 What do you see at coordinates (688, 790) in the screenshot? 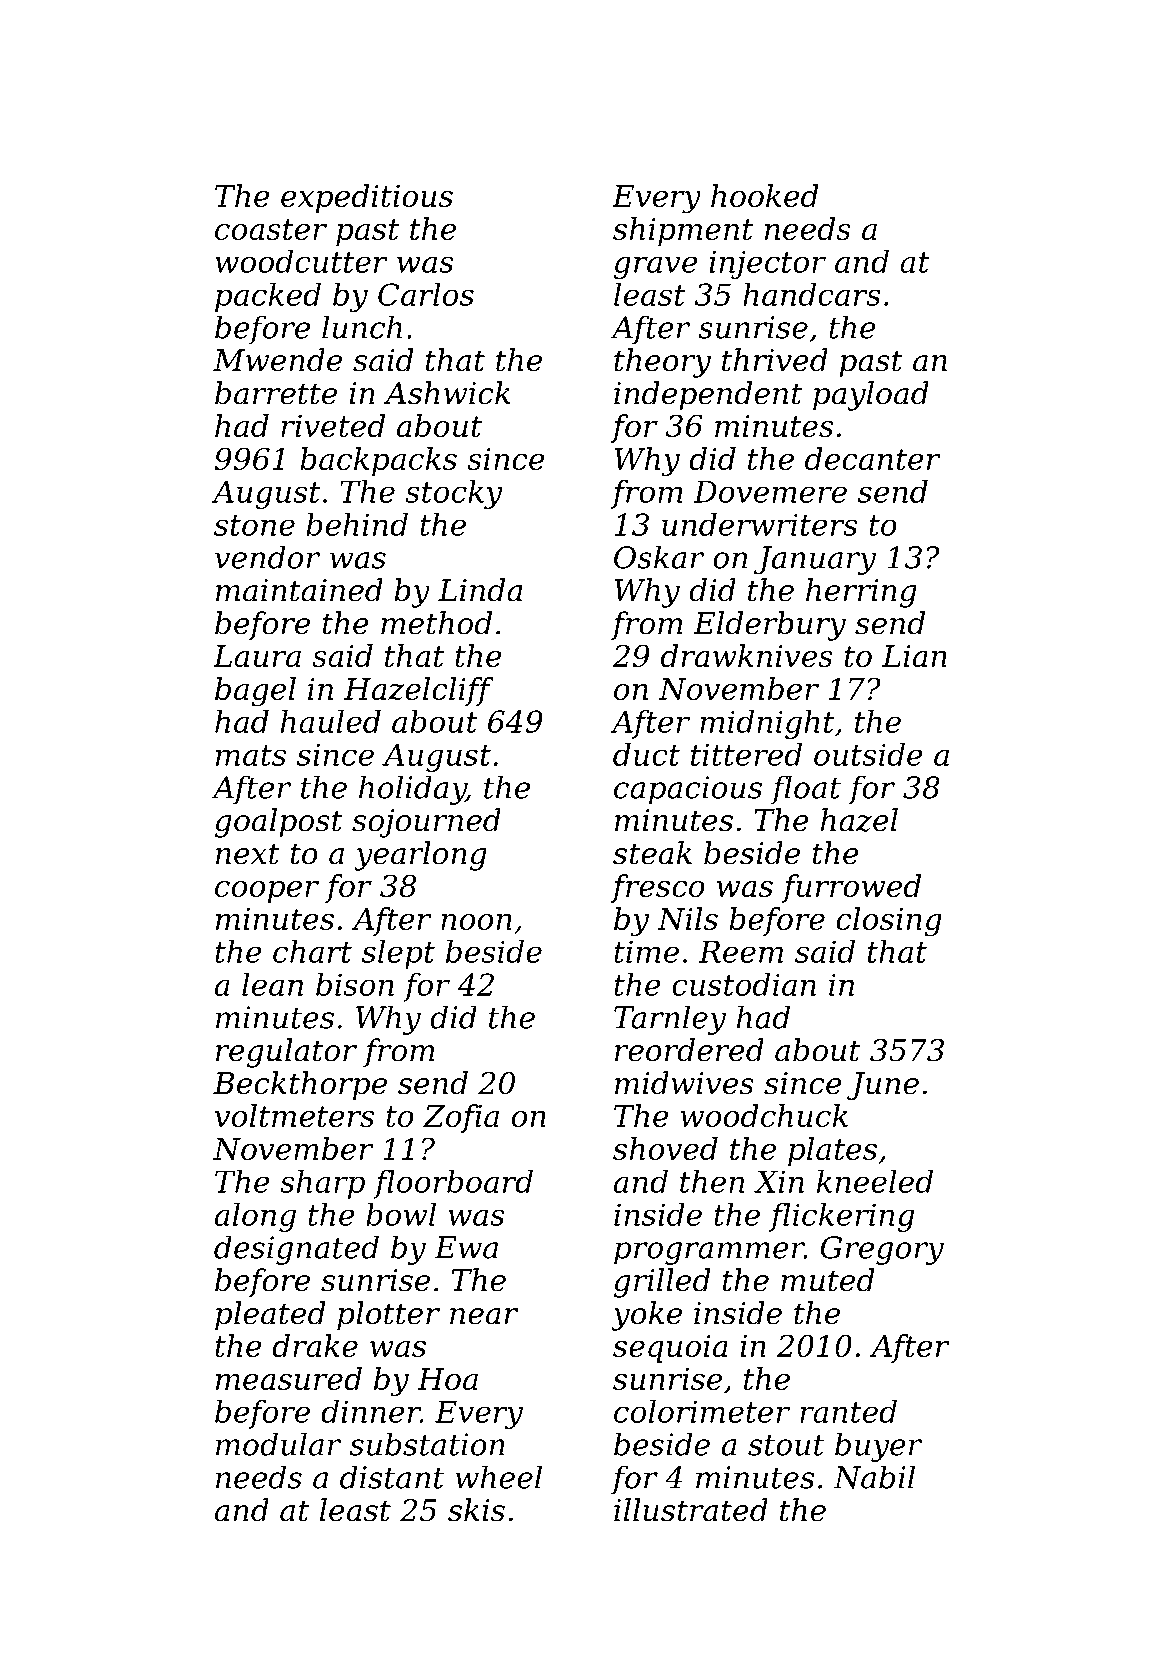
I see `capacious` at bounding box center [688, 790].
